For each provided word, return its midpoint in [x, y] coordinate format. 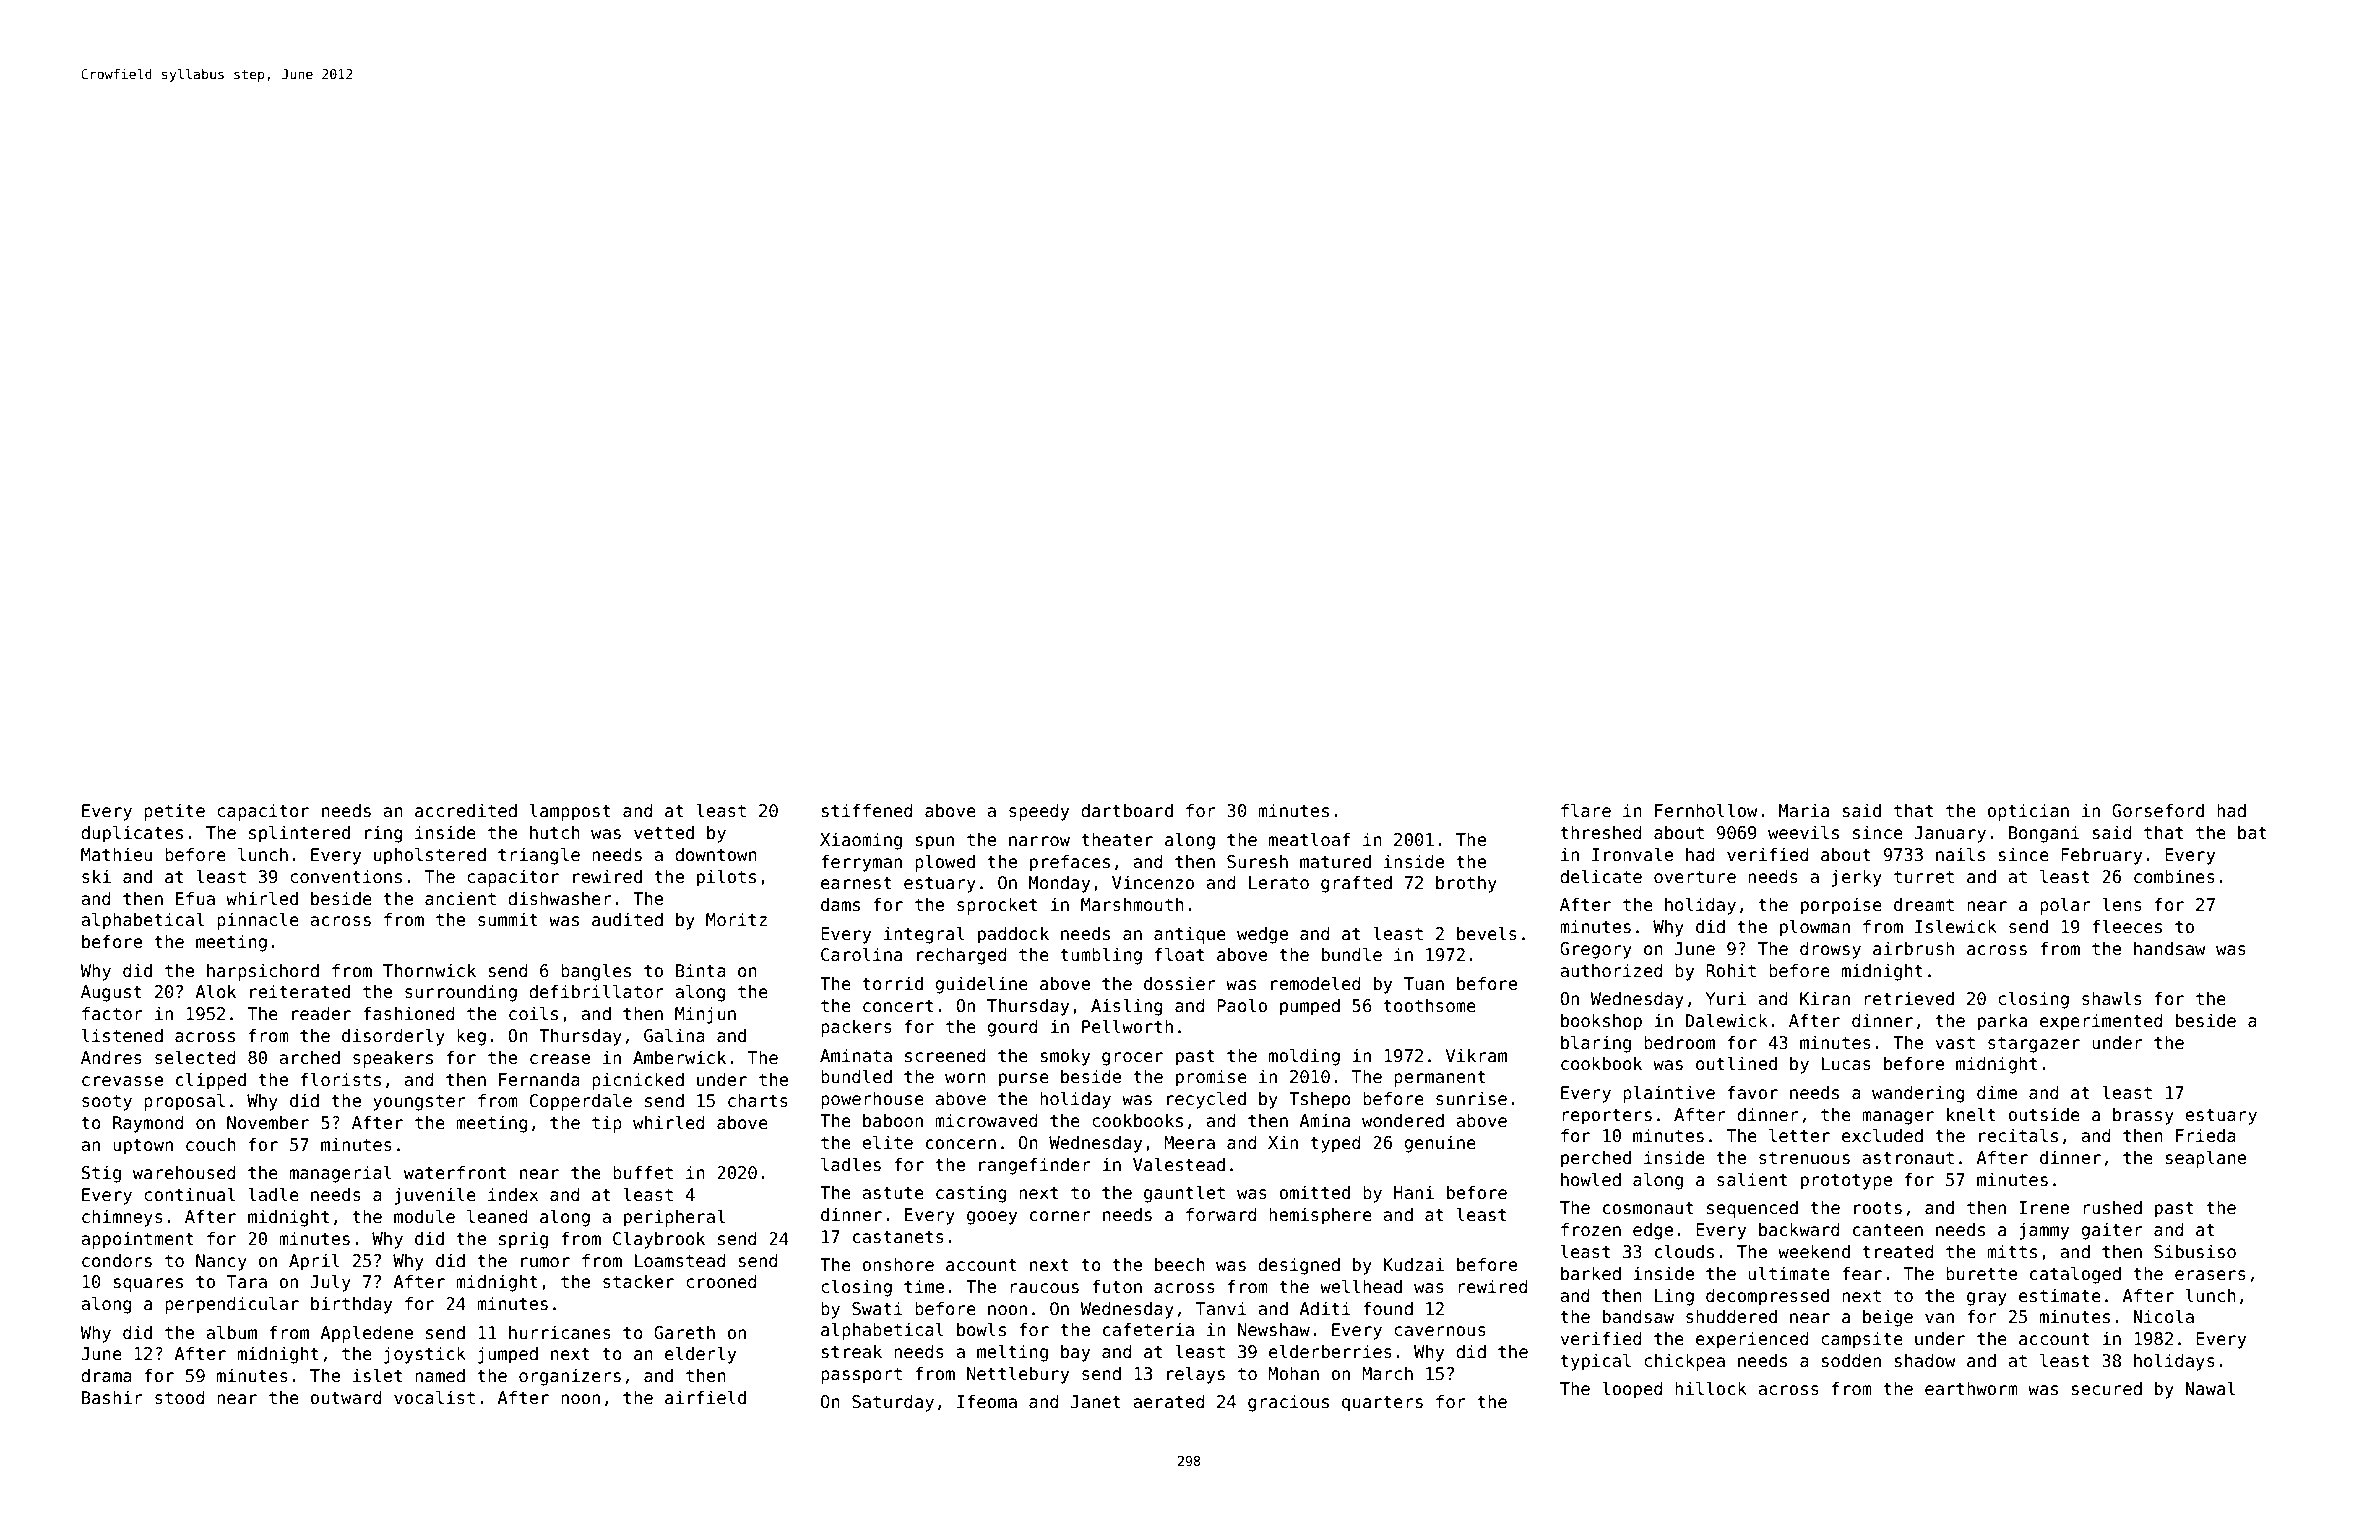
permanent [1440, 1079]
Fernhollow [1706, 810]
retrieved [1909, 998]
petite [174, 812]
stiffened [867, 810]
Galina [674, 1035]
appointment [137, 1240]
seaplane [2206, 1159]
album [231, 1332]
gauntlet [1184, 1194]
